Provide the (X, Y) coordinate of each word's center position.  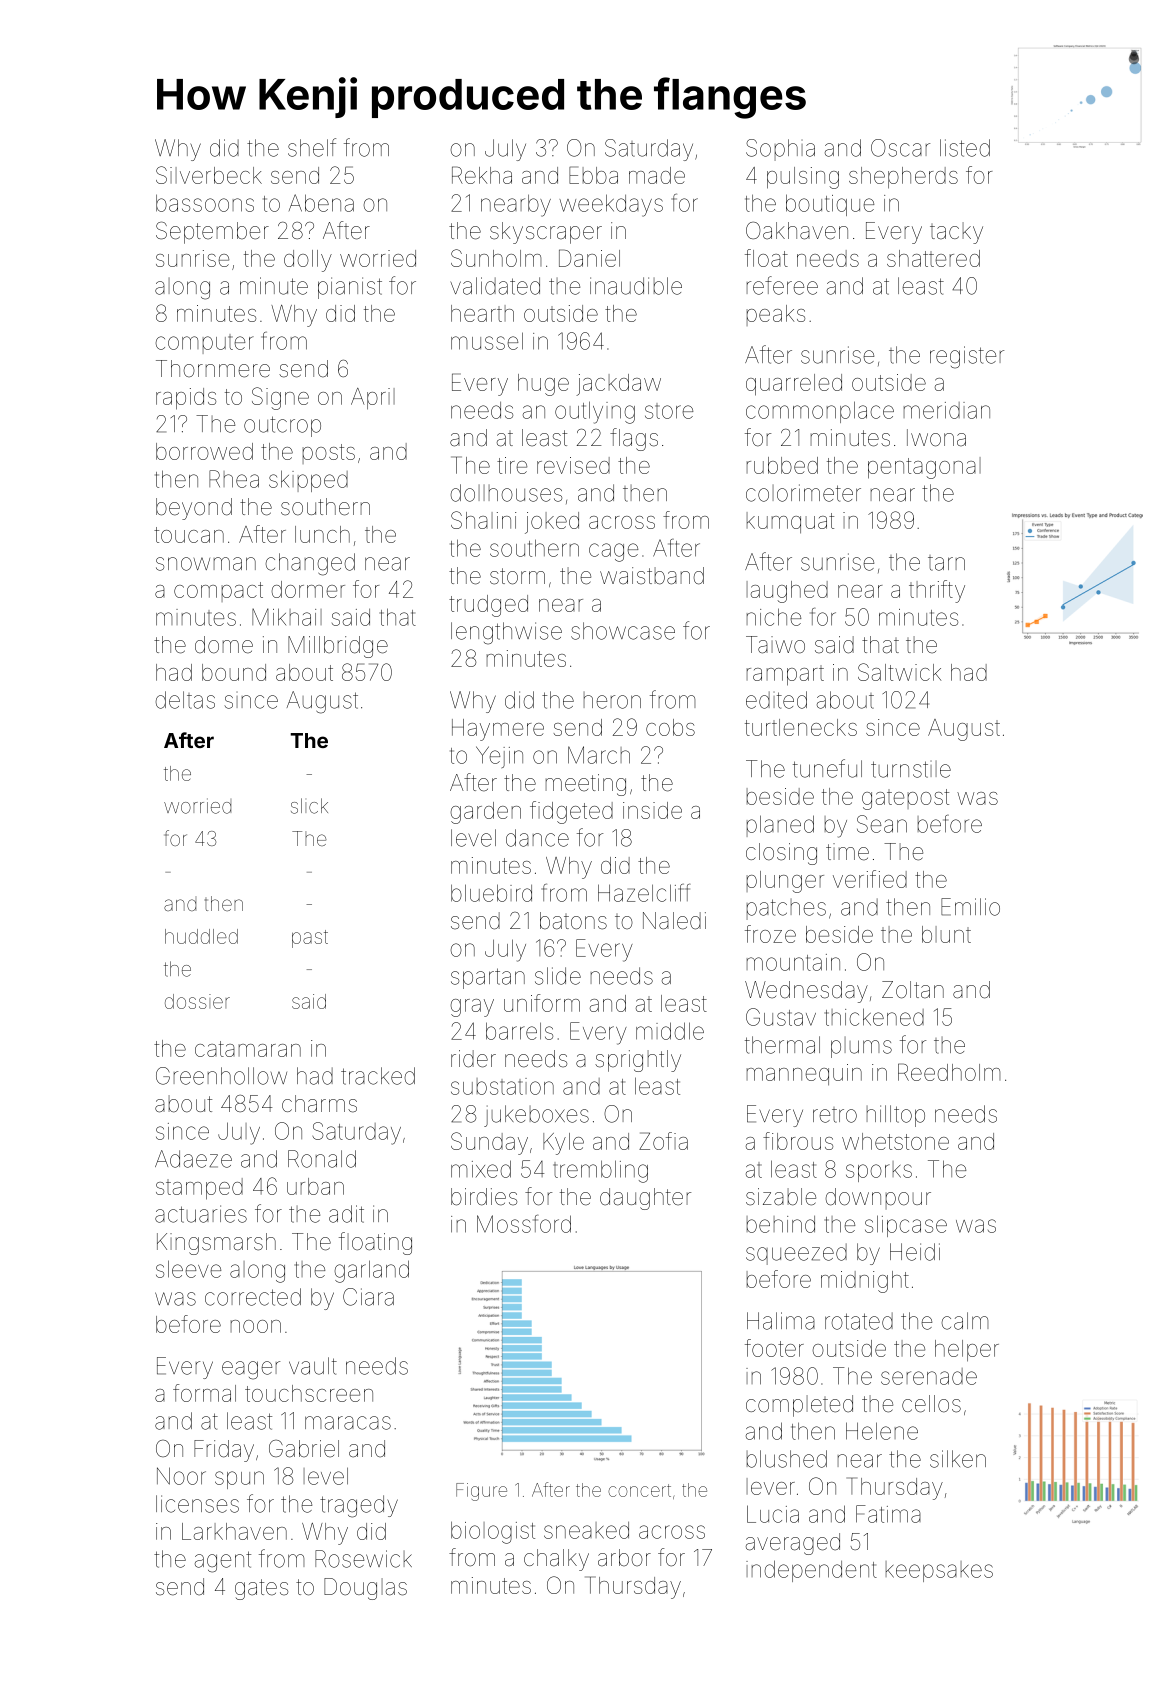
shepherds (903, 178)
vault (313, 1366)
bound (234, 672)
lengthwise (506, 633)
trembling (600, 1171)
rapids (186, 399)
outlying (595, 412)
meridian (947, 410)
